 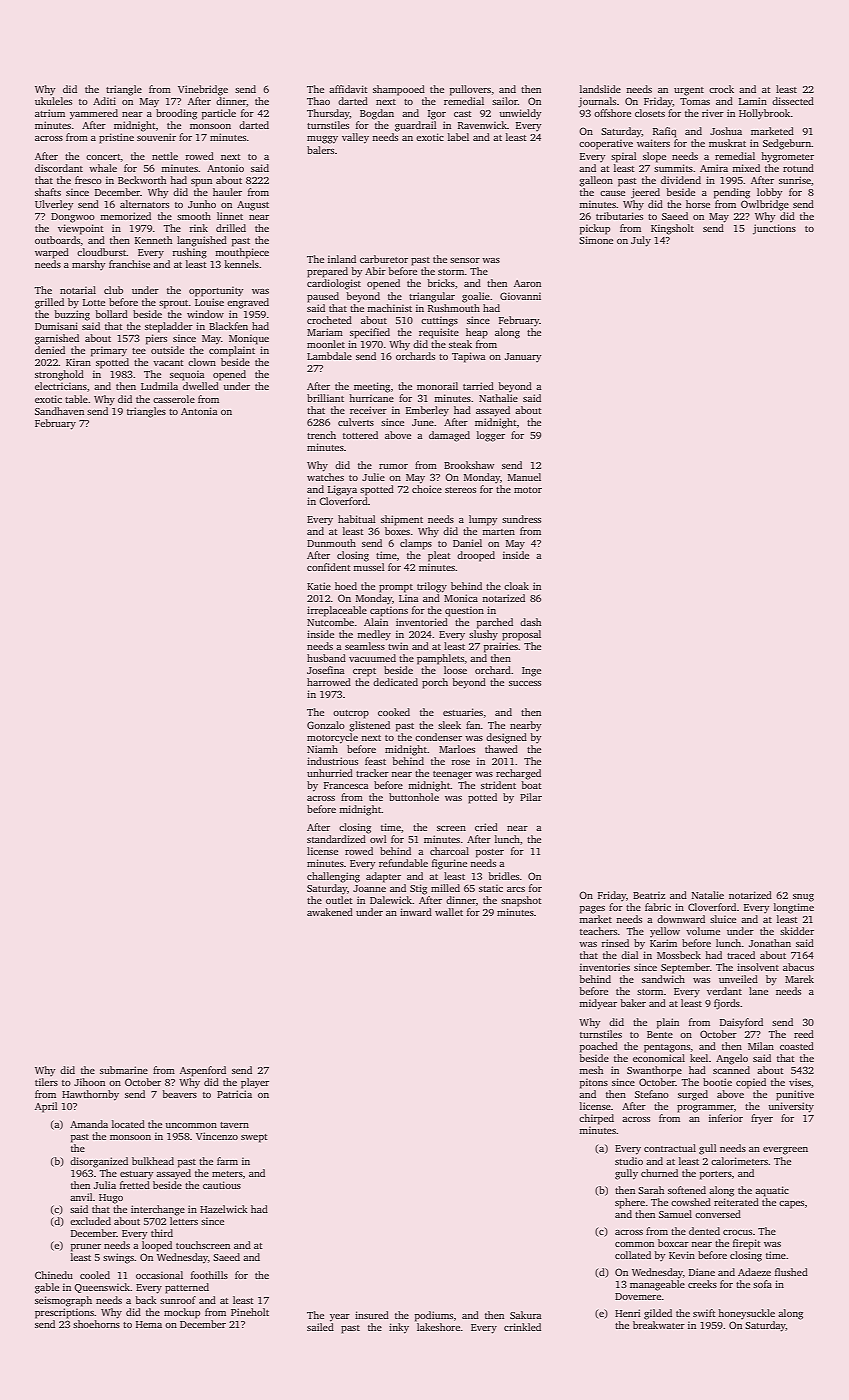 What do you see at coordinates (531, 672) in the document?
I see `Inge` at bounding box center [531, 672].
